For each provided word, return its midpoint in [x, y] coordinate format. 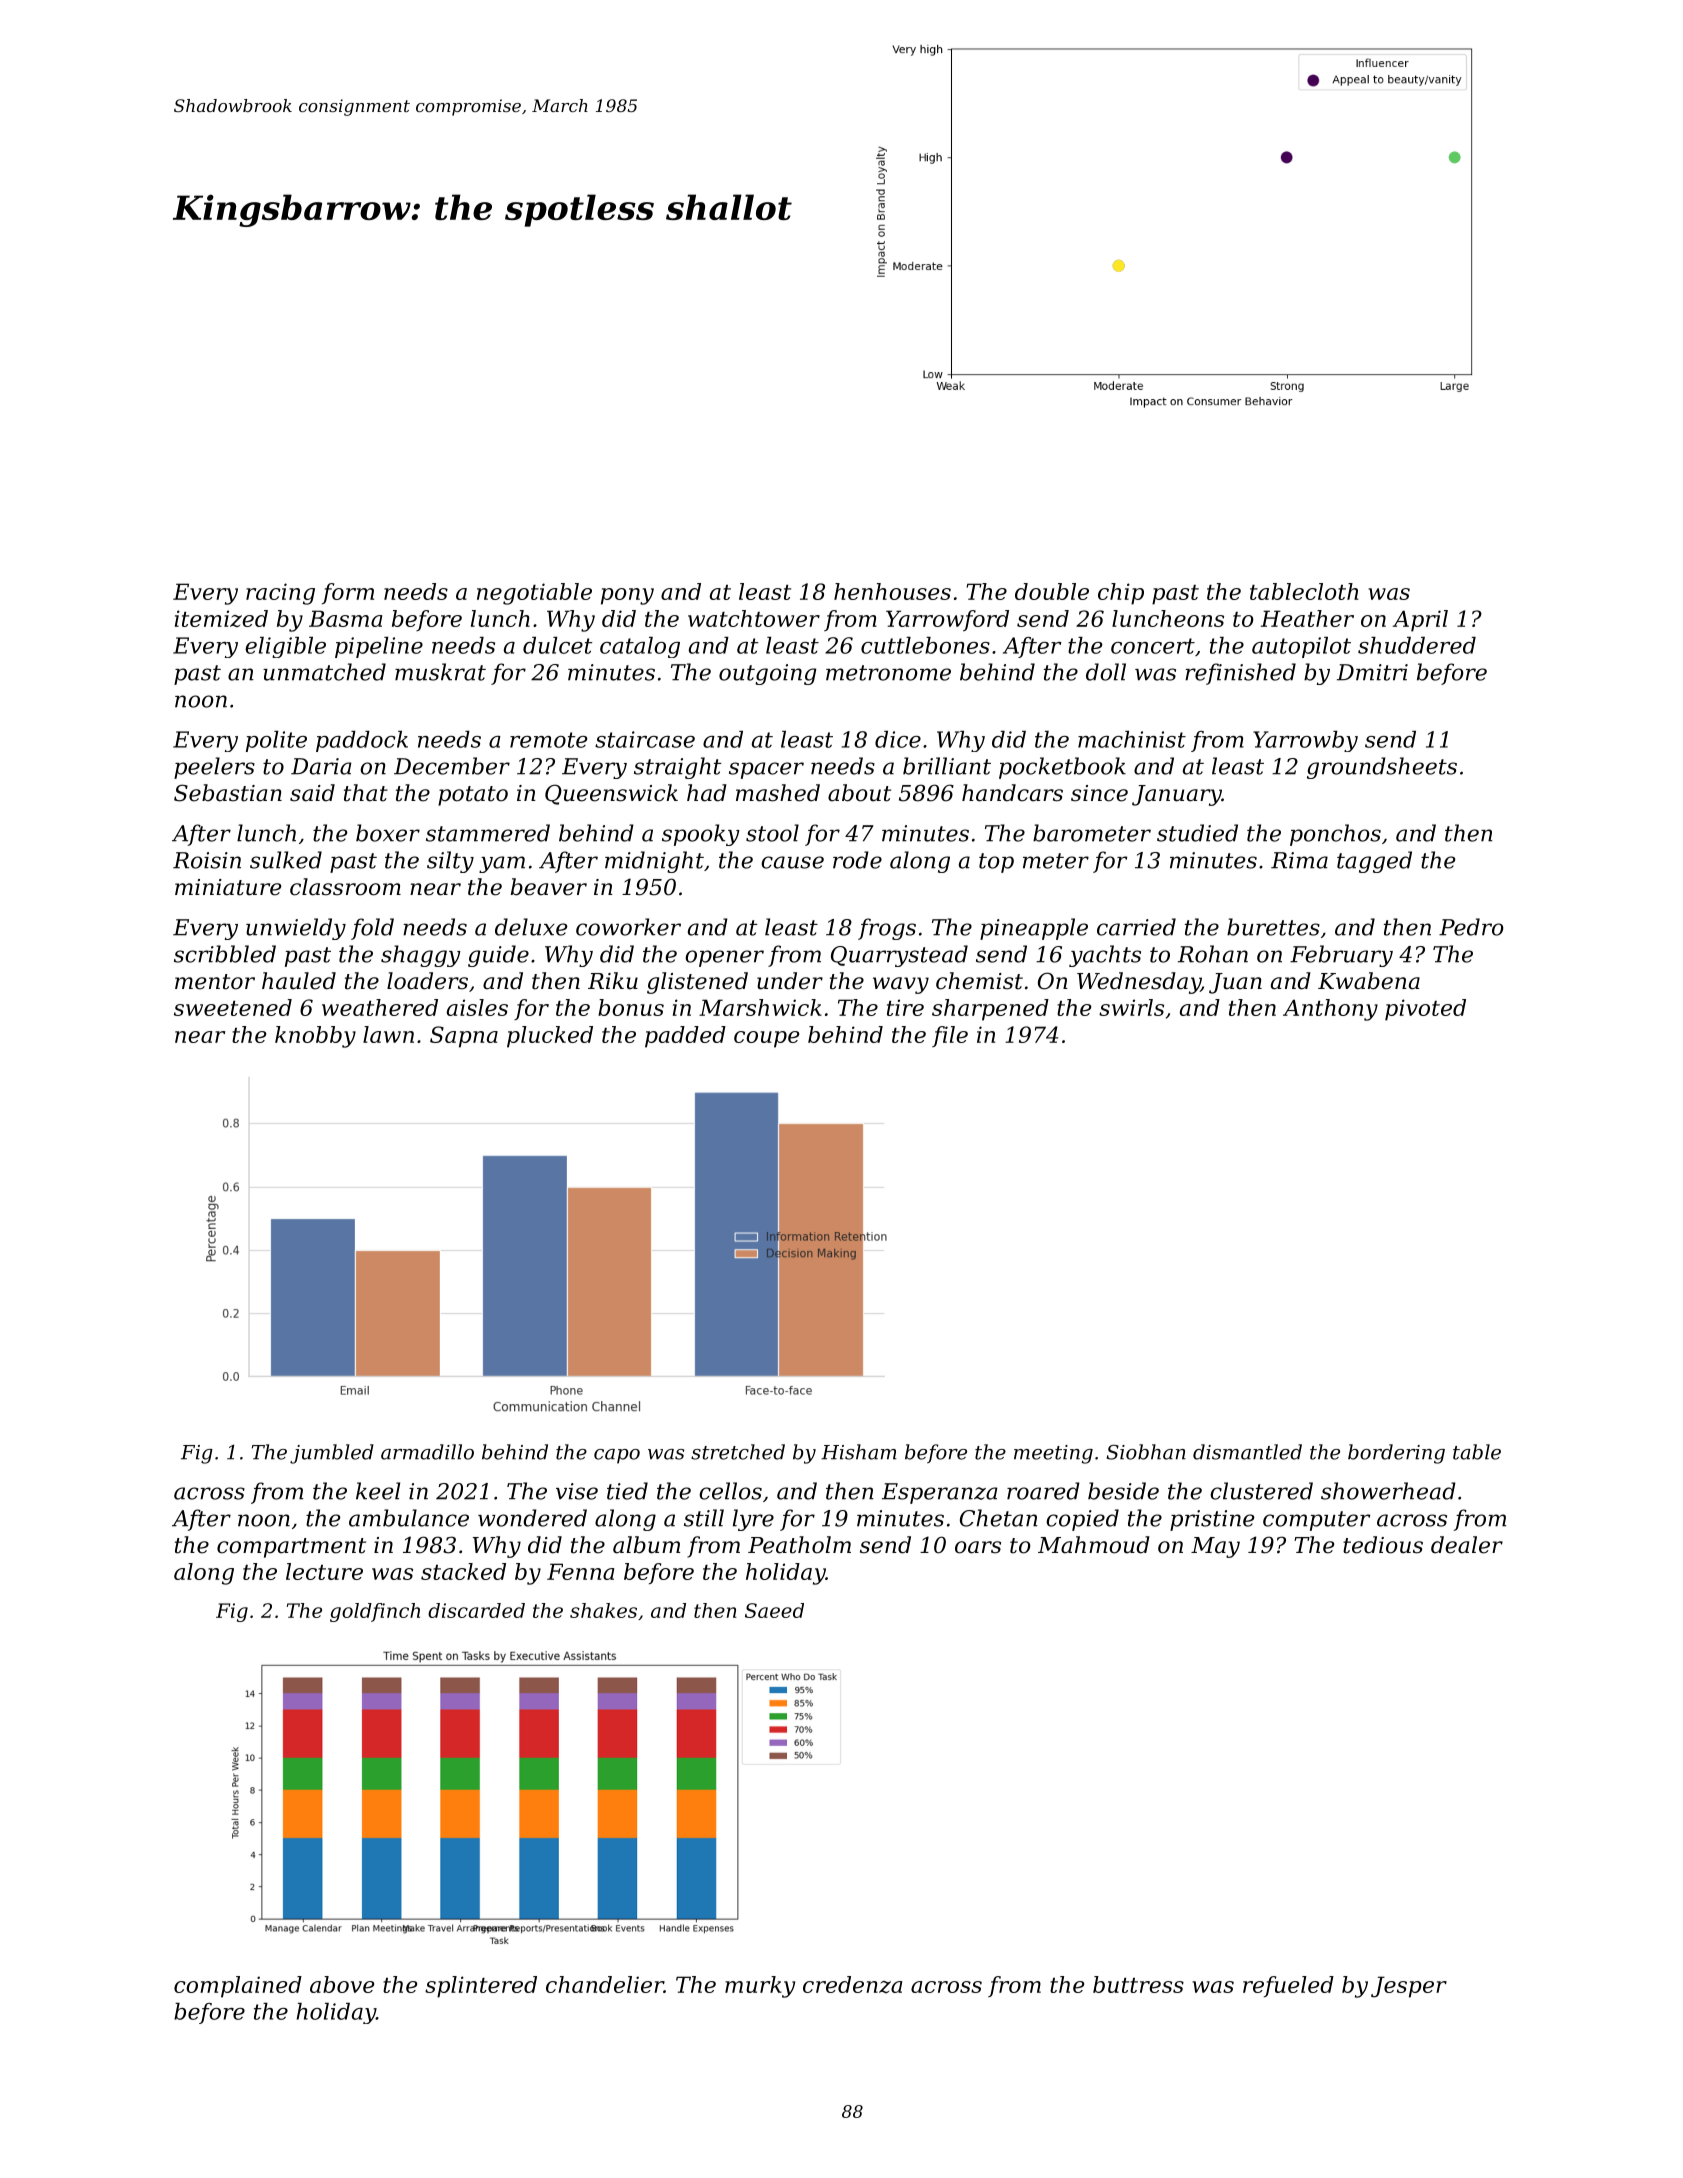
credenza [852, 1984]
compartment [291, 1548]
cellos [730, 1491]
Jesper [1409, 1987]
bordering [1396, 1454]
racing [280, 594]
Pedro [1471, 927]
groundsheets [1382, 768]
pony [627, 596]
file [950, 1036]
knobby [315, 1037]
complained [238, 1987]
